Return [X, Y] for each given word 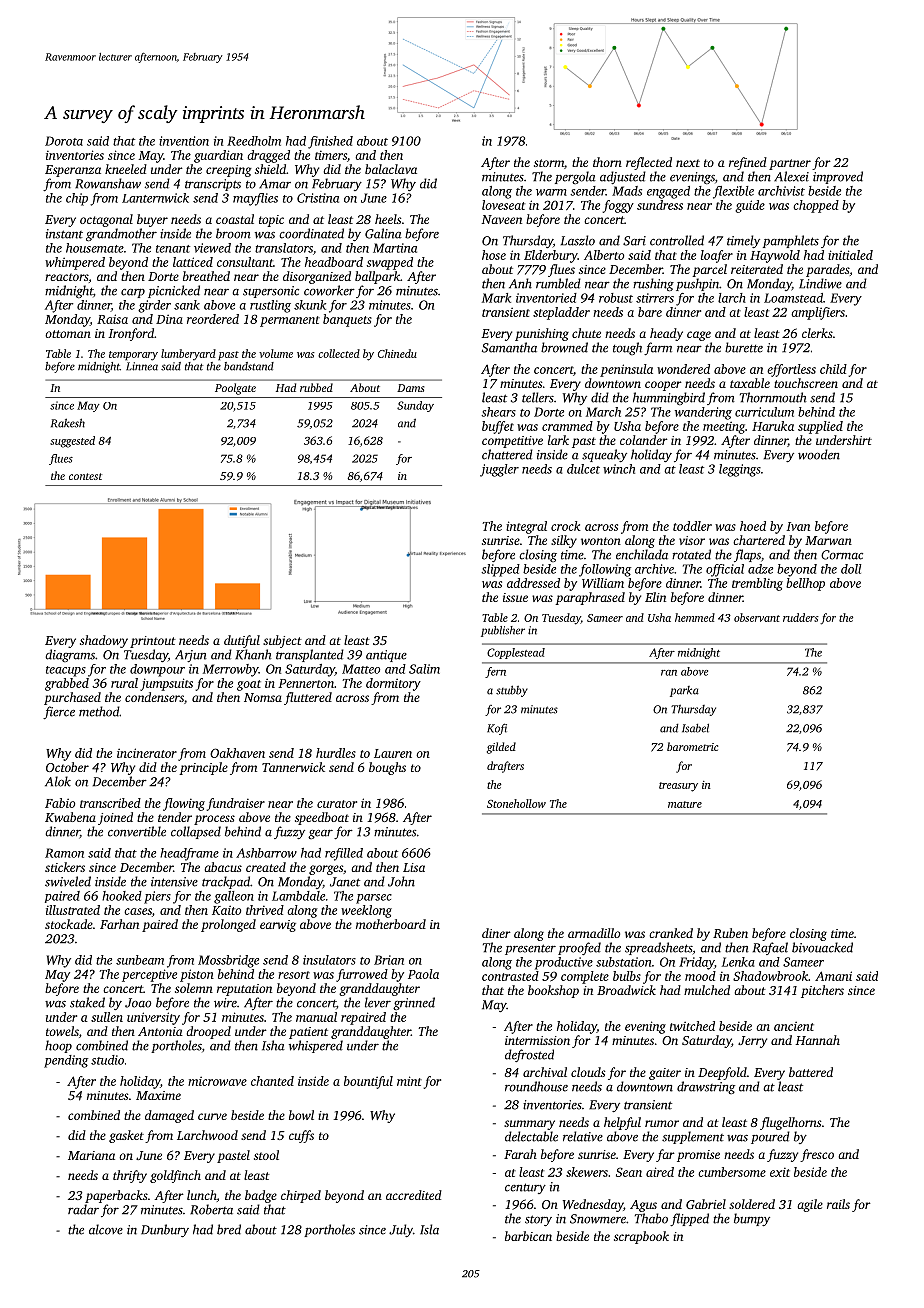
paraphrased [590, 598]
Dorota [64, 141]
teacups [66, 671]
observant [757, 617]
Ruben [730, 933]
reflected [649, 163]
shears [498, 412]
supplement [693, 1137]
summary [529, 1125]
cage [699, 336]
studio [107, 1060]
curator [337, 804]
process [214, 820]
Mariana [91, 1155]
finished [330, 142]
